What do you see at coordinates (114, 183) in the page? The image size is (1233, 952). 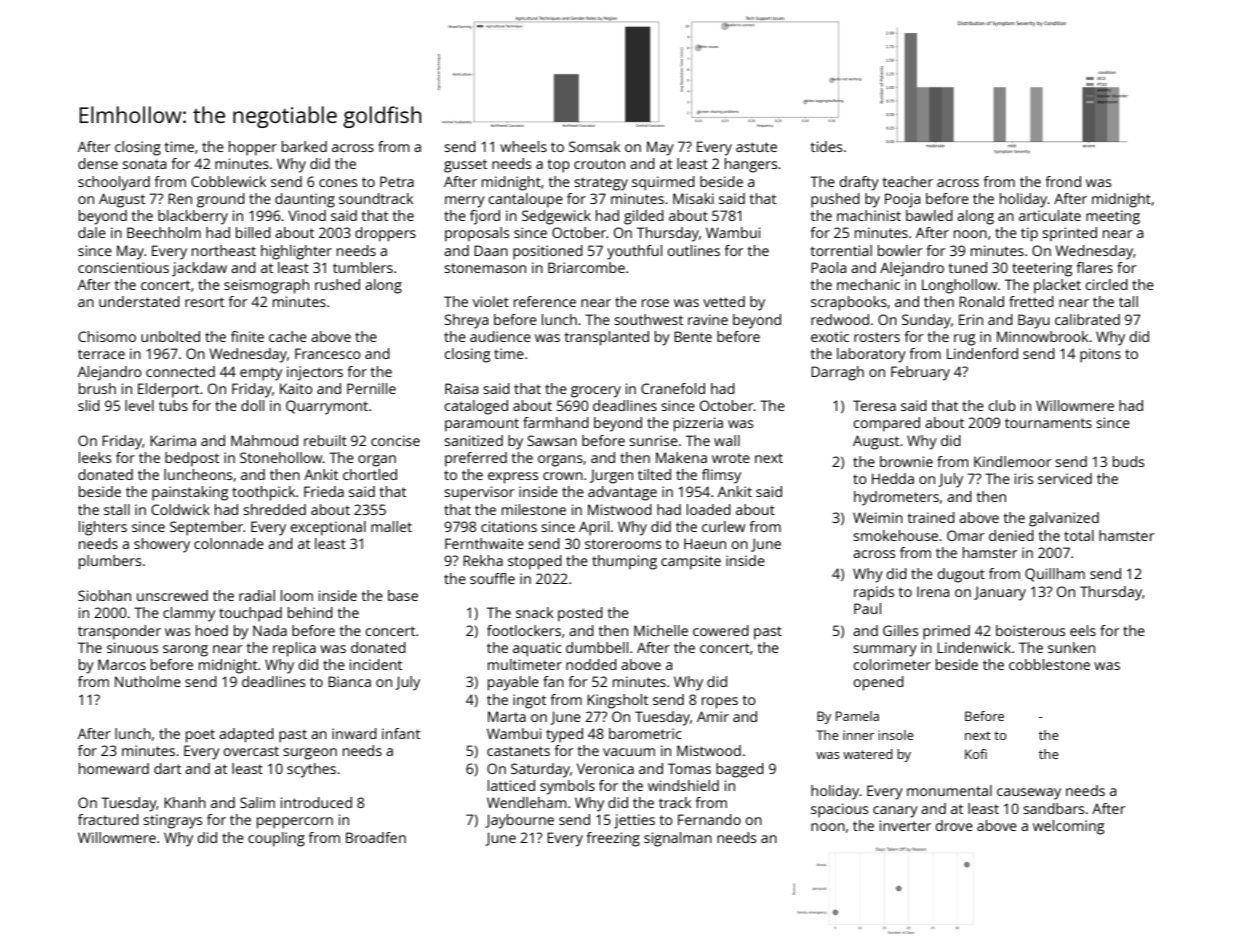 I see `schoolyard` at bounding box center [114, 183].
